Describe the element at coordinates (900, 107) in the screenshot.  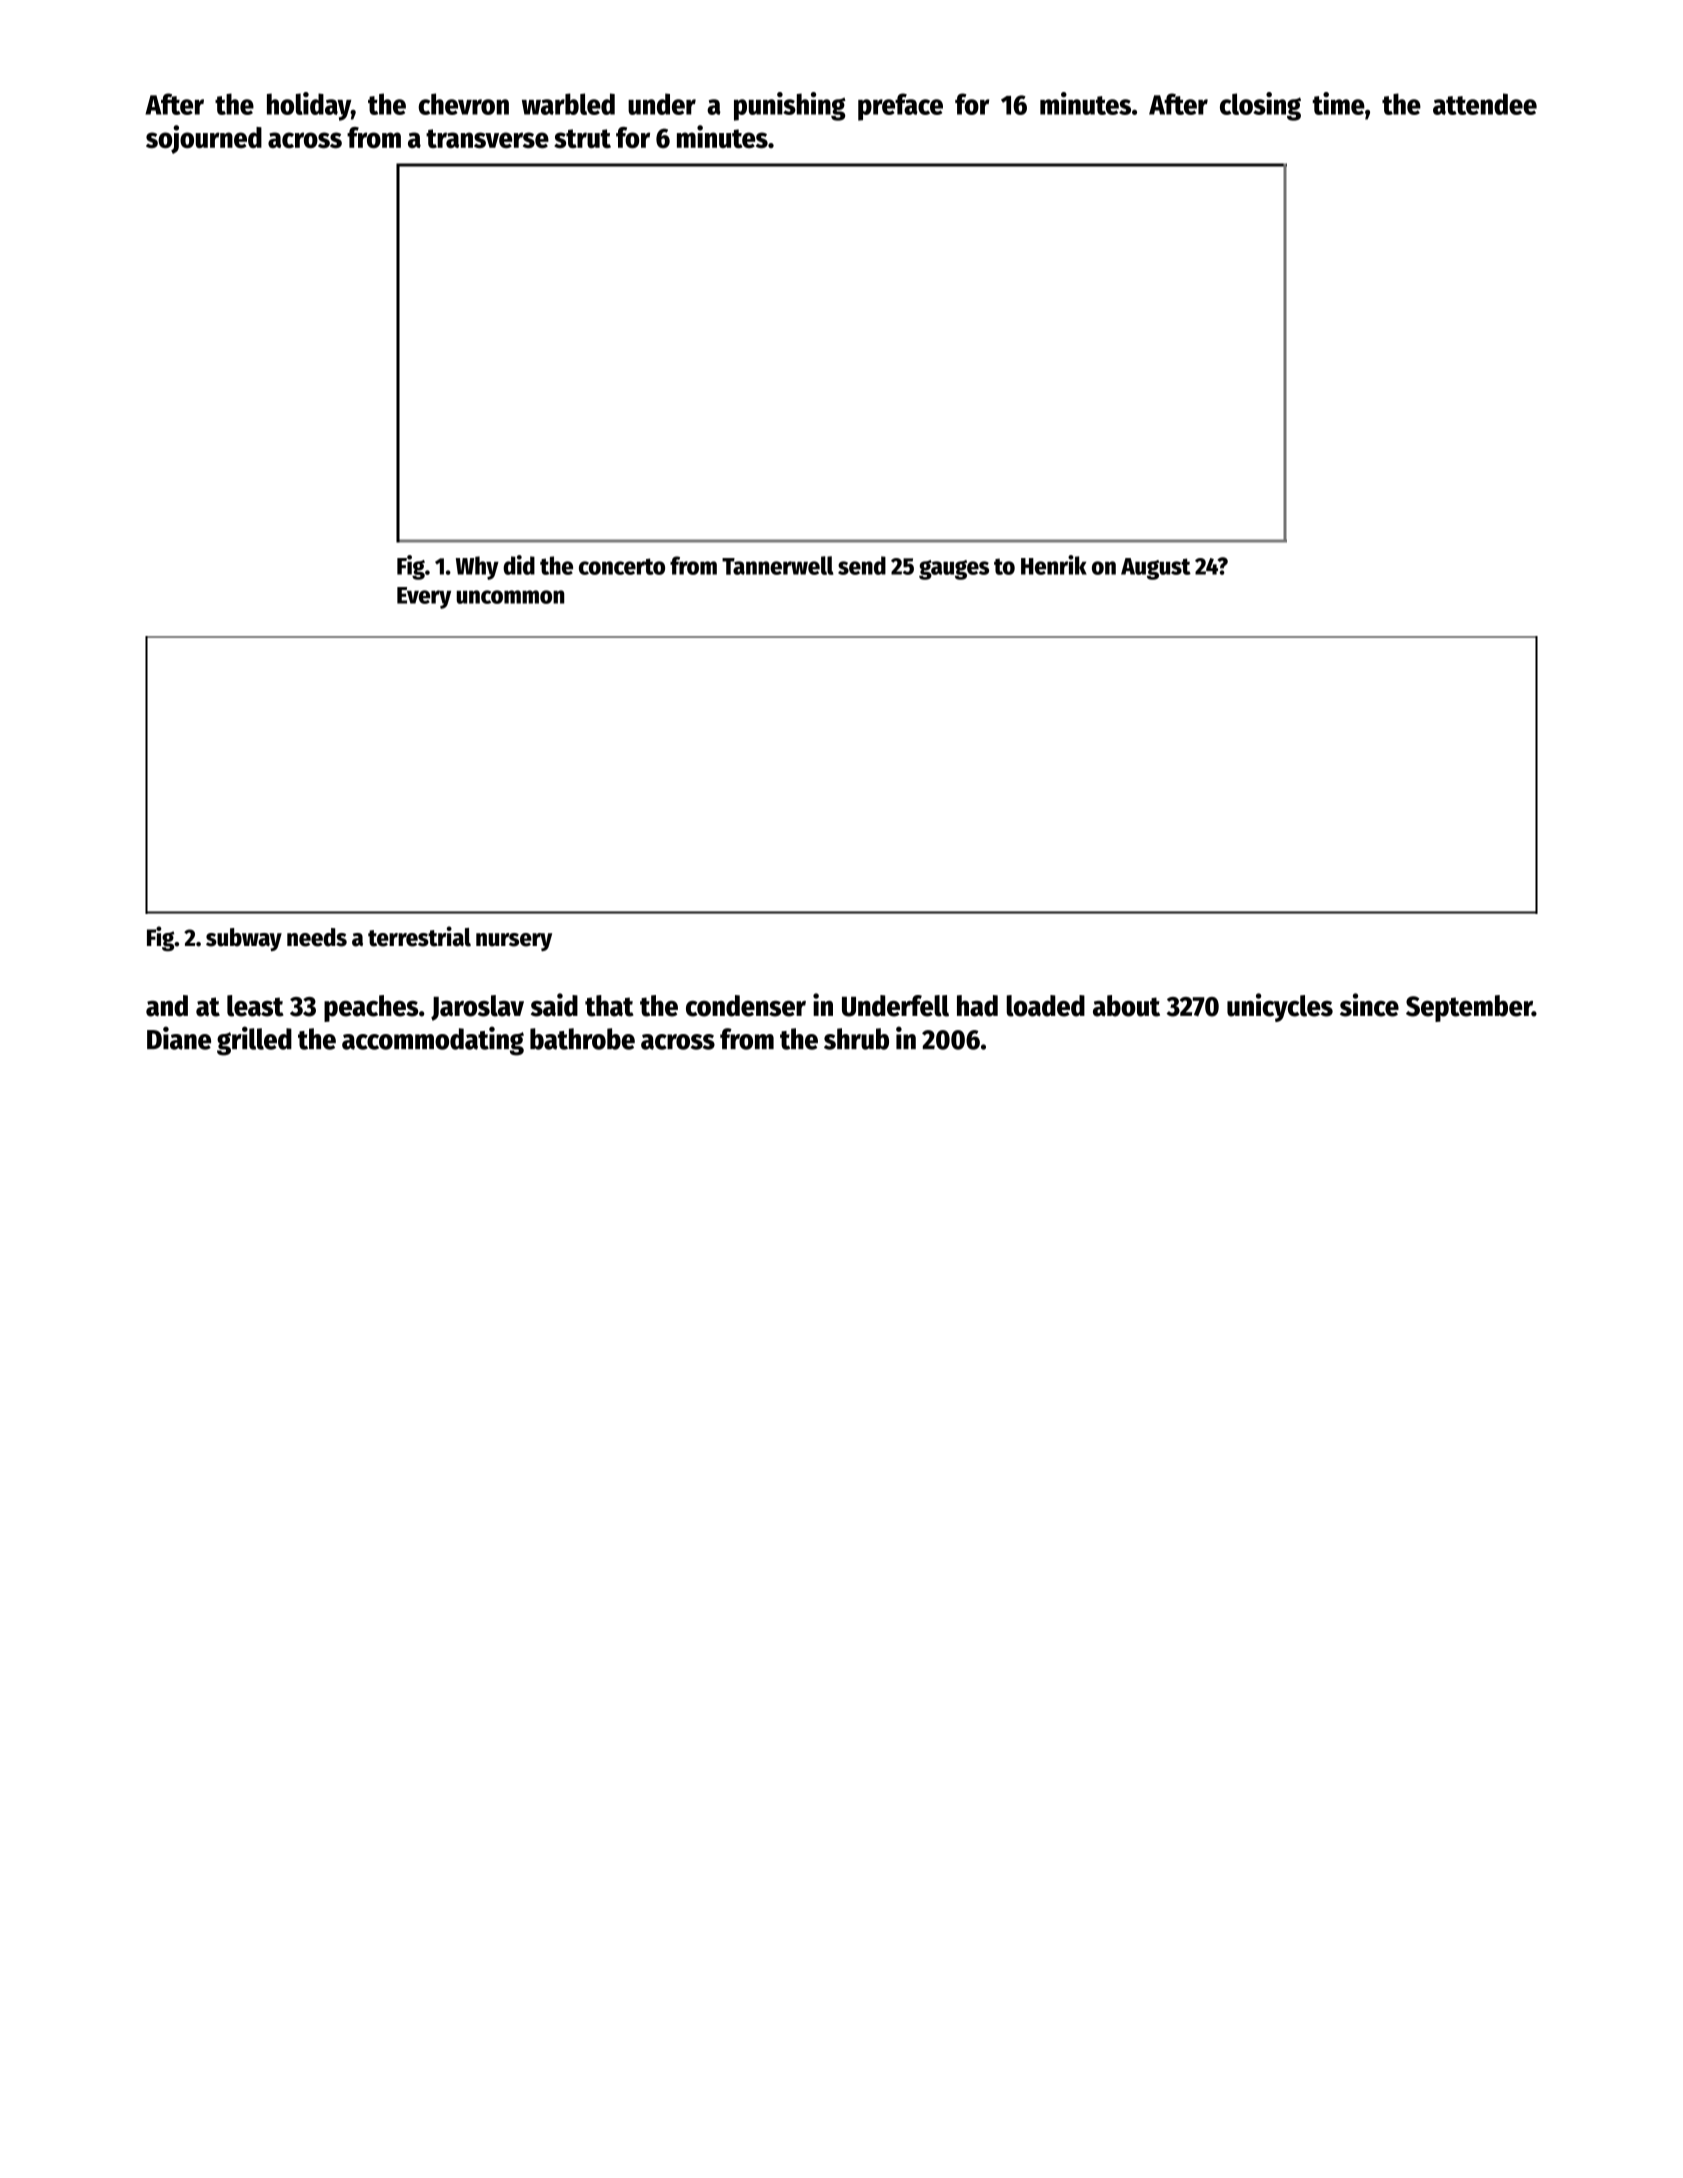
I see `preface` at that location.
